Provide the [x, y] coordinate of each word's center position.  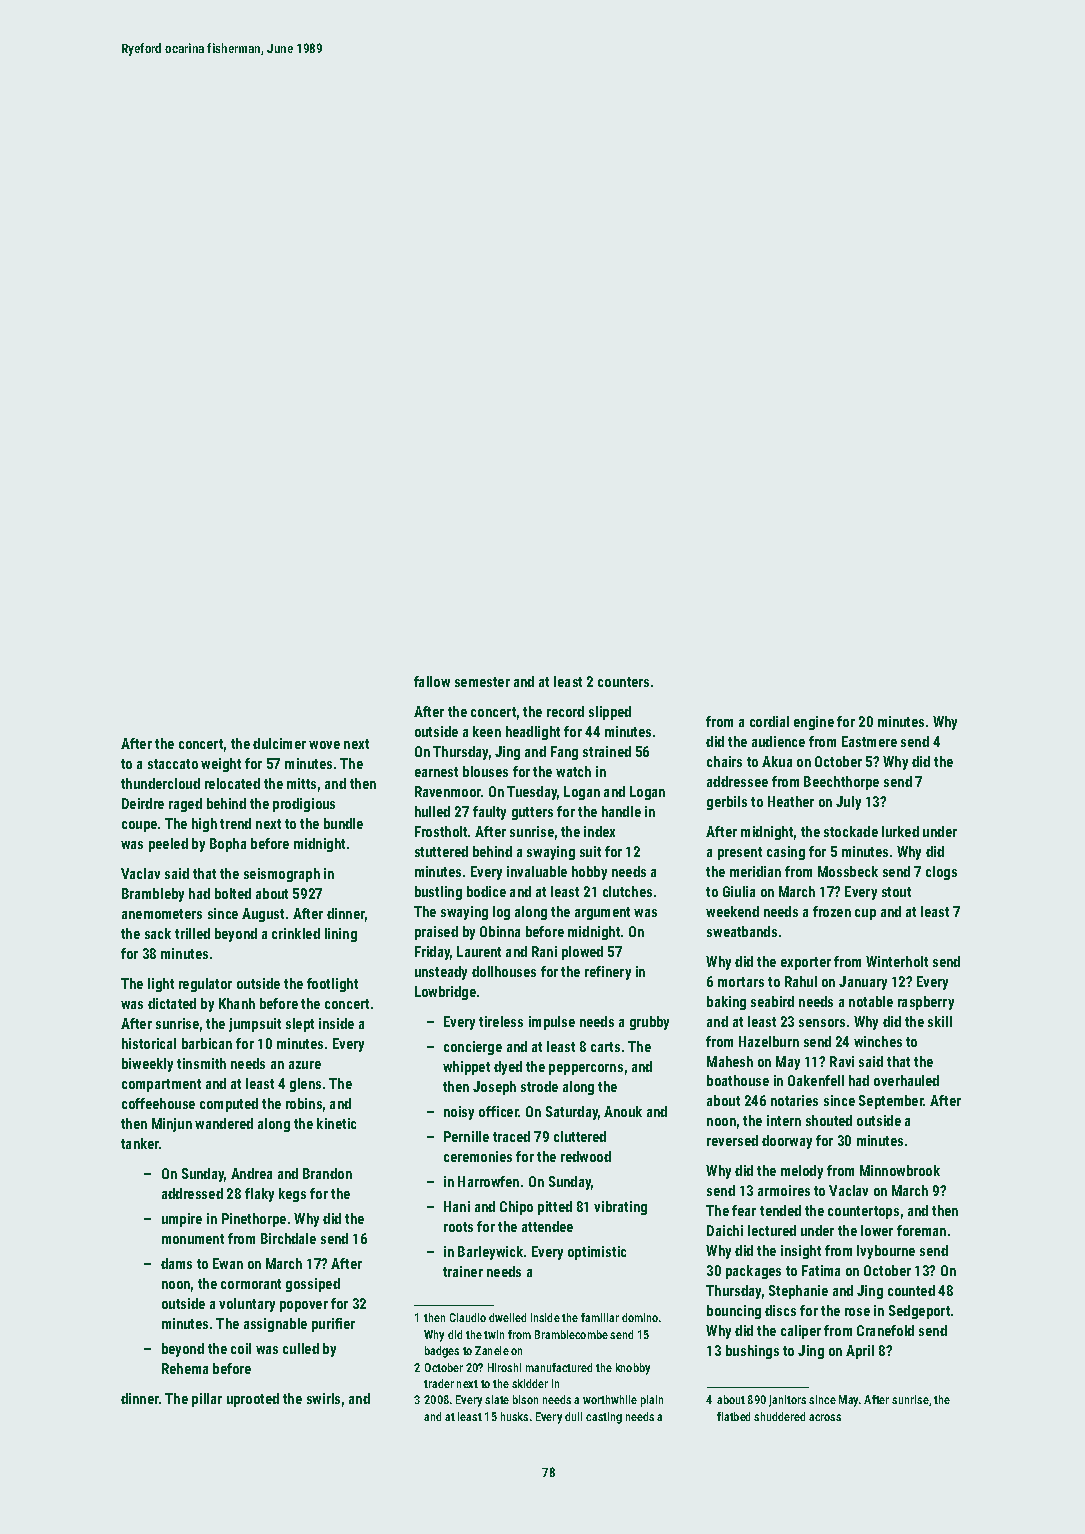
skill [940, 1021]
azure [305, 1065]
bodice [486, 891]
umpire [182, 1220]
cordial [769, 721]
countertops [863, 1212]
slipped [610, 713]
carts [605, 1047]
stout [896, 892]
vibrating [620, 1208]
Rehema [185, 1368]
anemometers [162, 914]
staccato [173, 764]
